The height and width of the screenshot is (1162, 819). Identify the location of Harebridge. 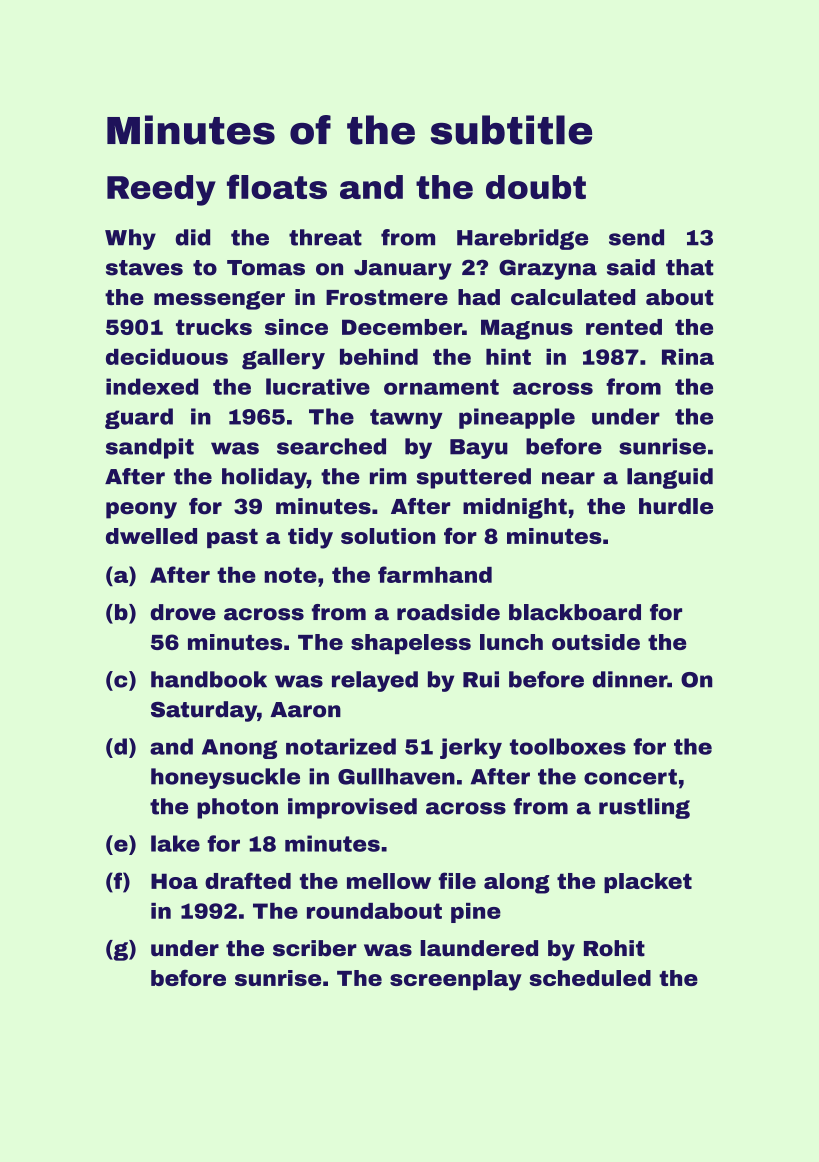
(522, 239).
